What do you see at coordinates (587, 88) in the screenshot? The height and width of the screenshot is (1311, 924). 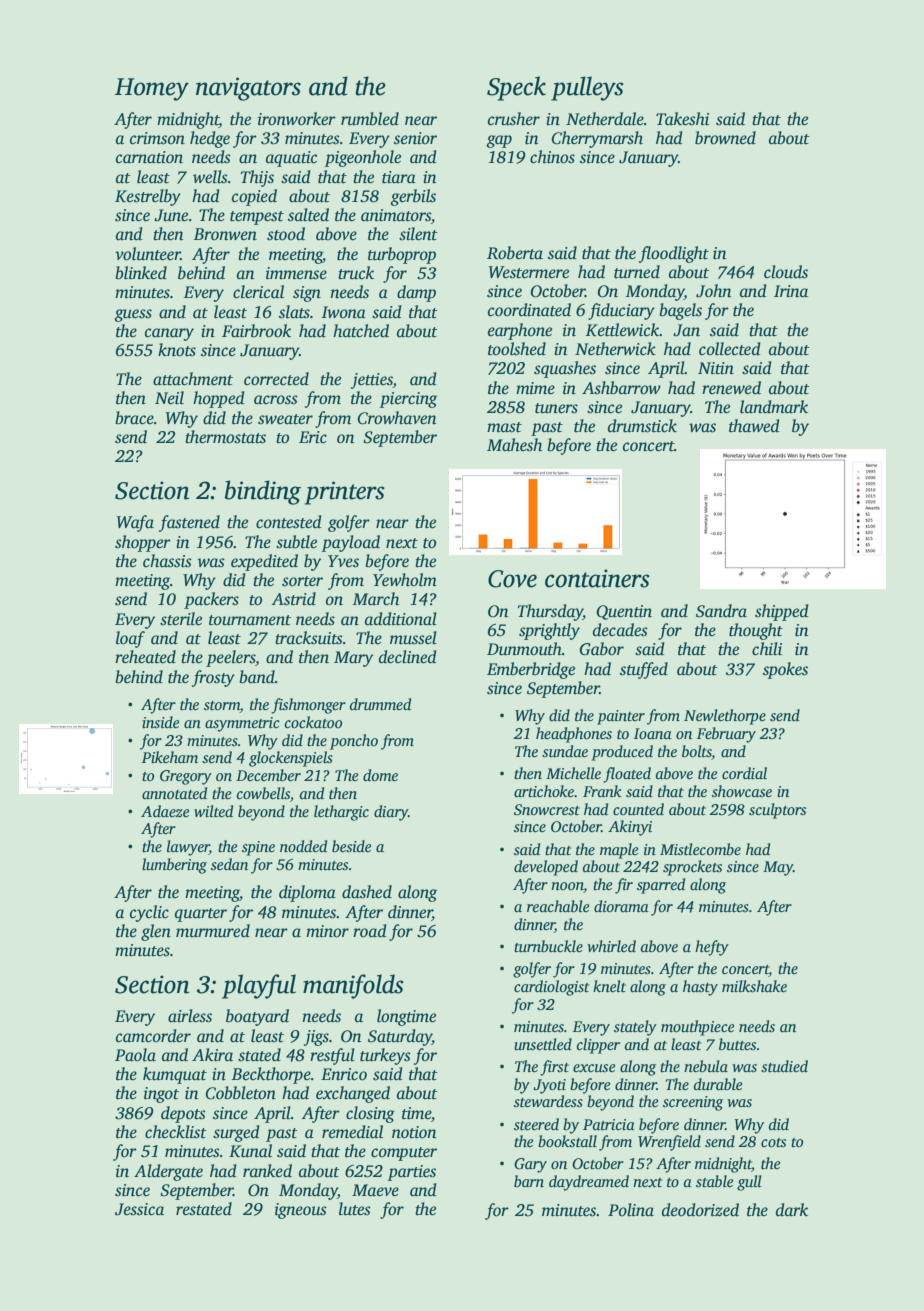 I see `pulleys` at bounding box center [587, 88].
